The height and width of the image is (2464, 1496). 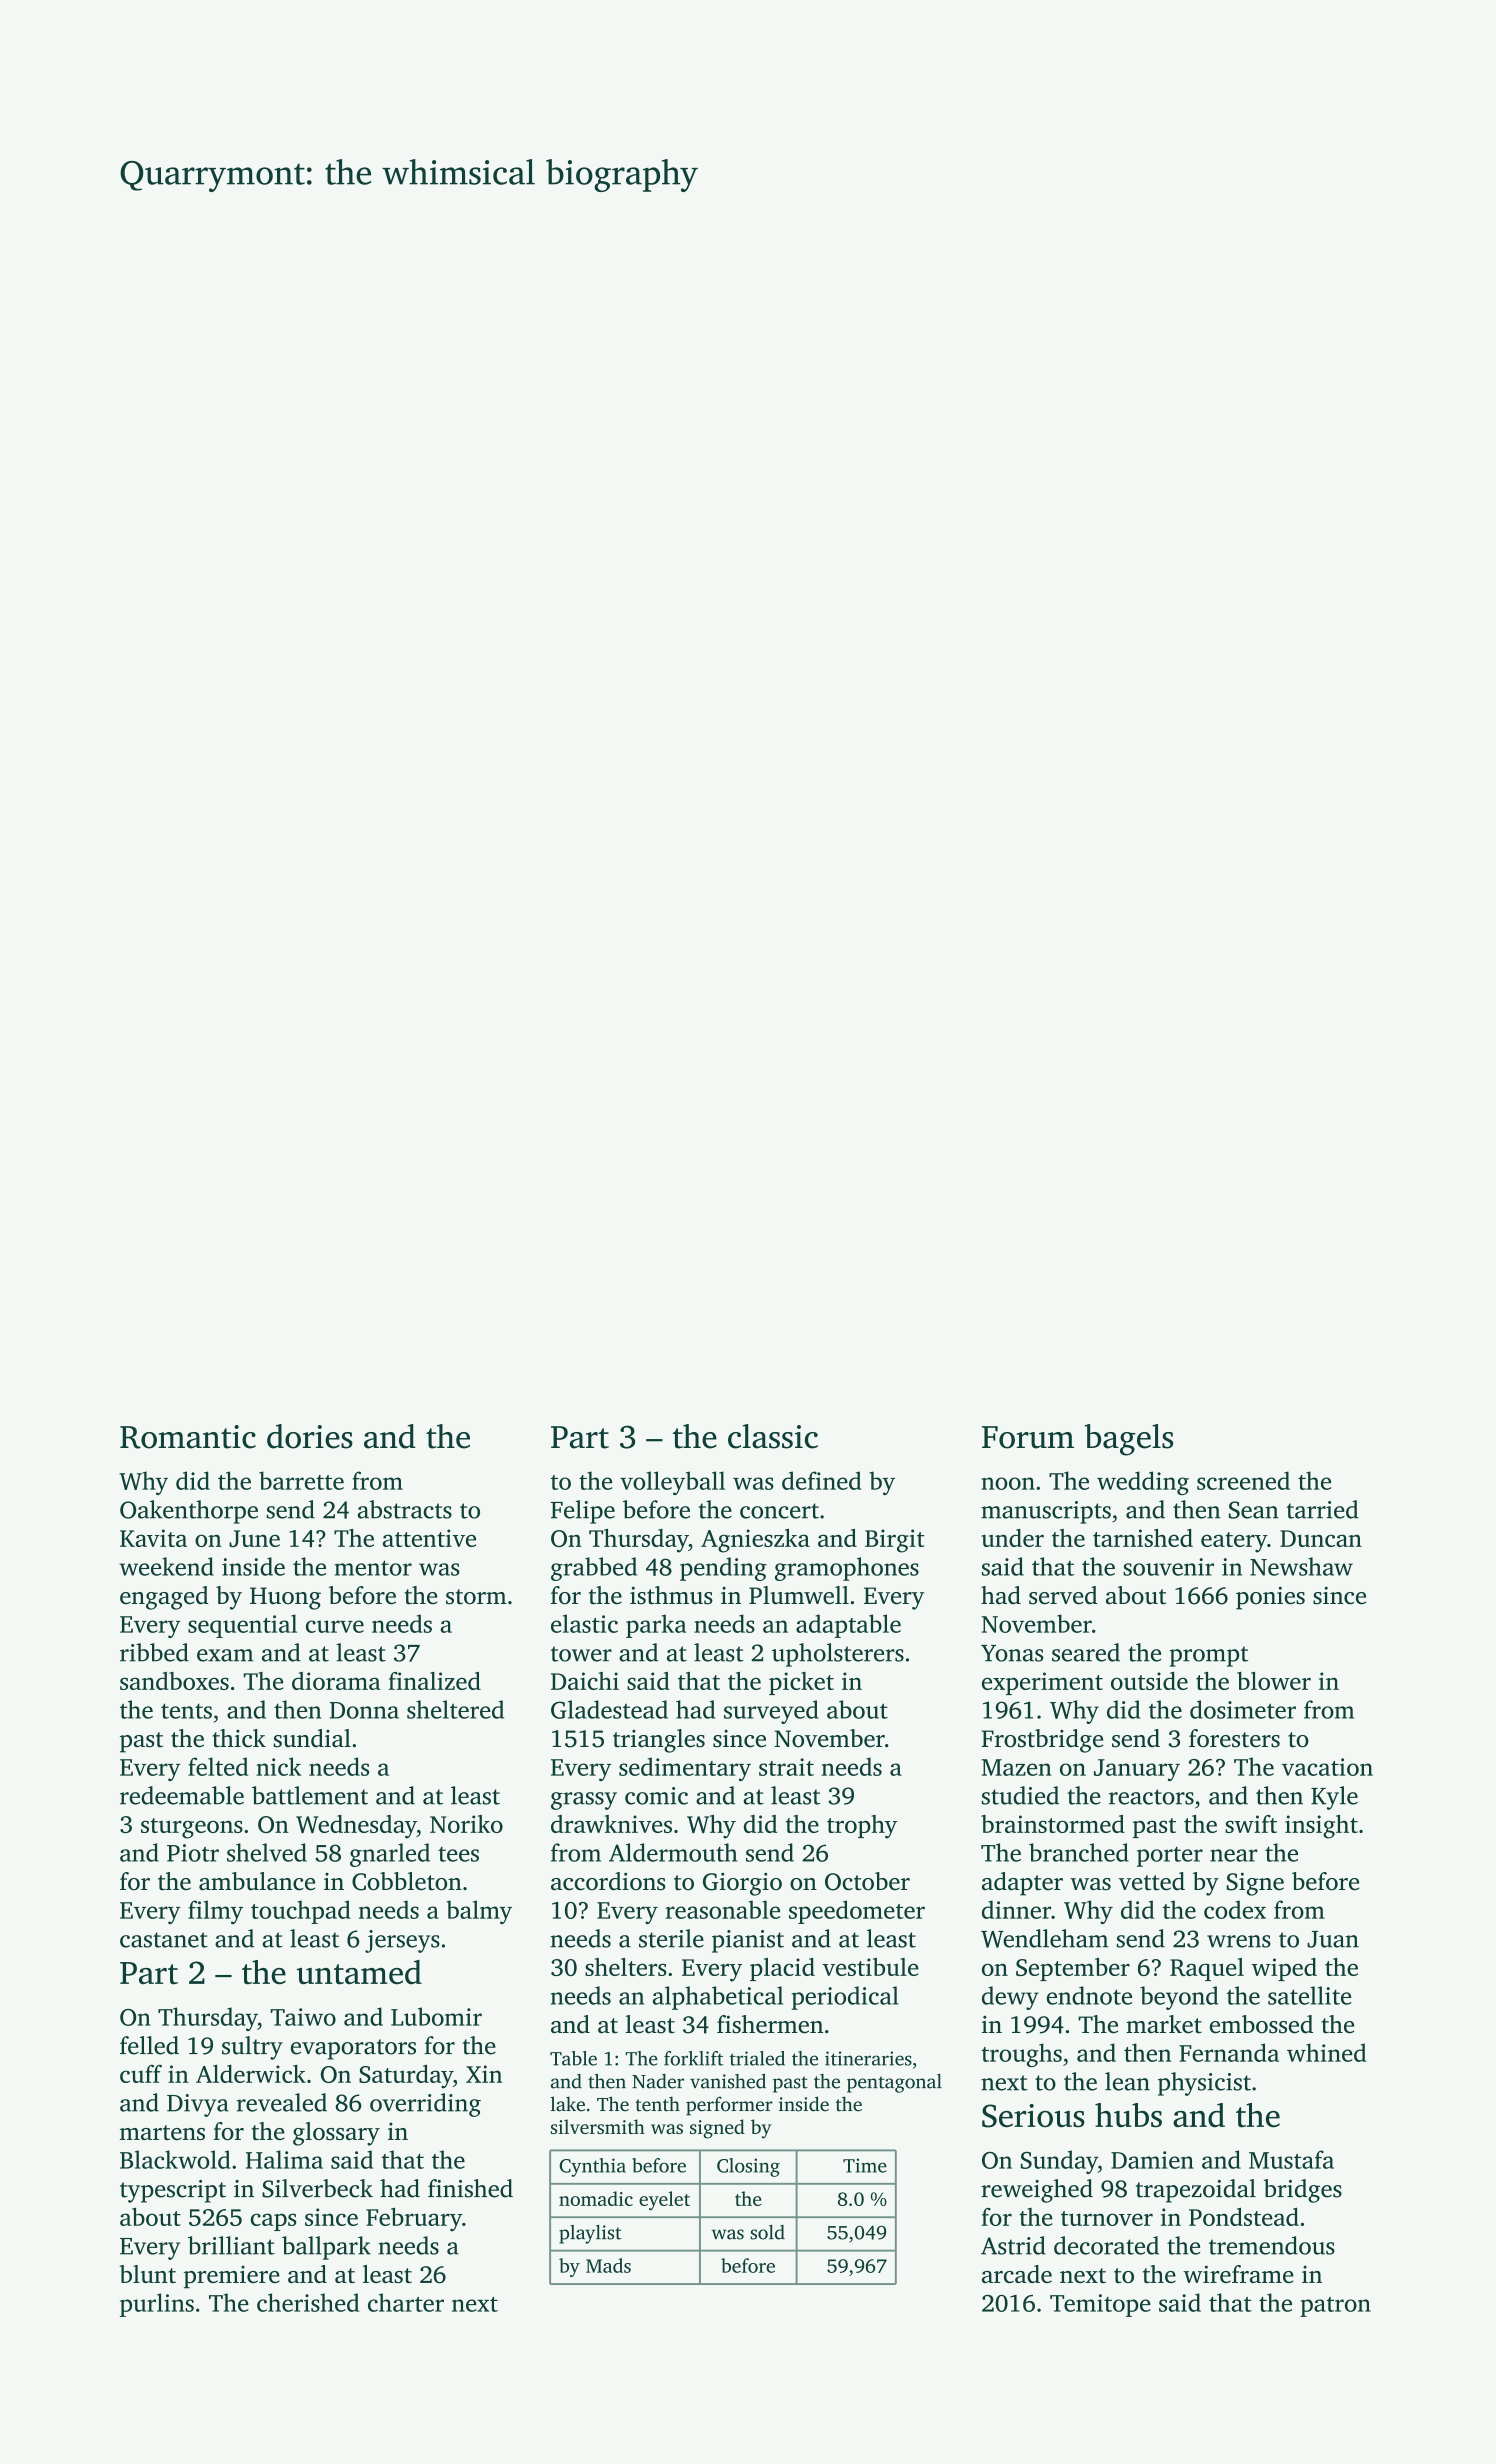 I want to click on barrette, so click(x=301, y=1480).
